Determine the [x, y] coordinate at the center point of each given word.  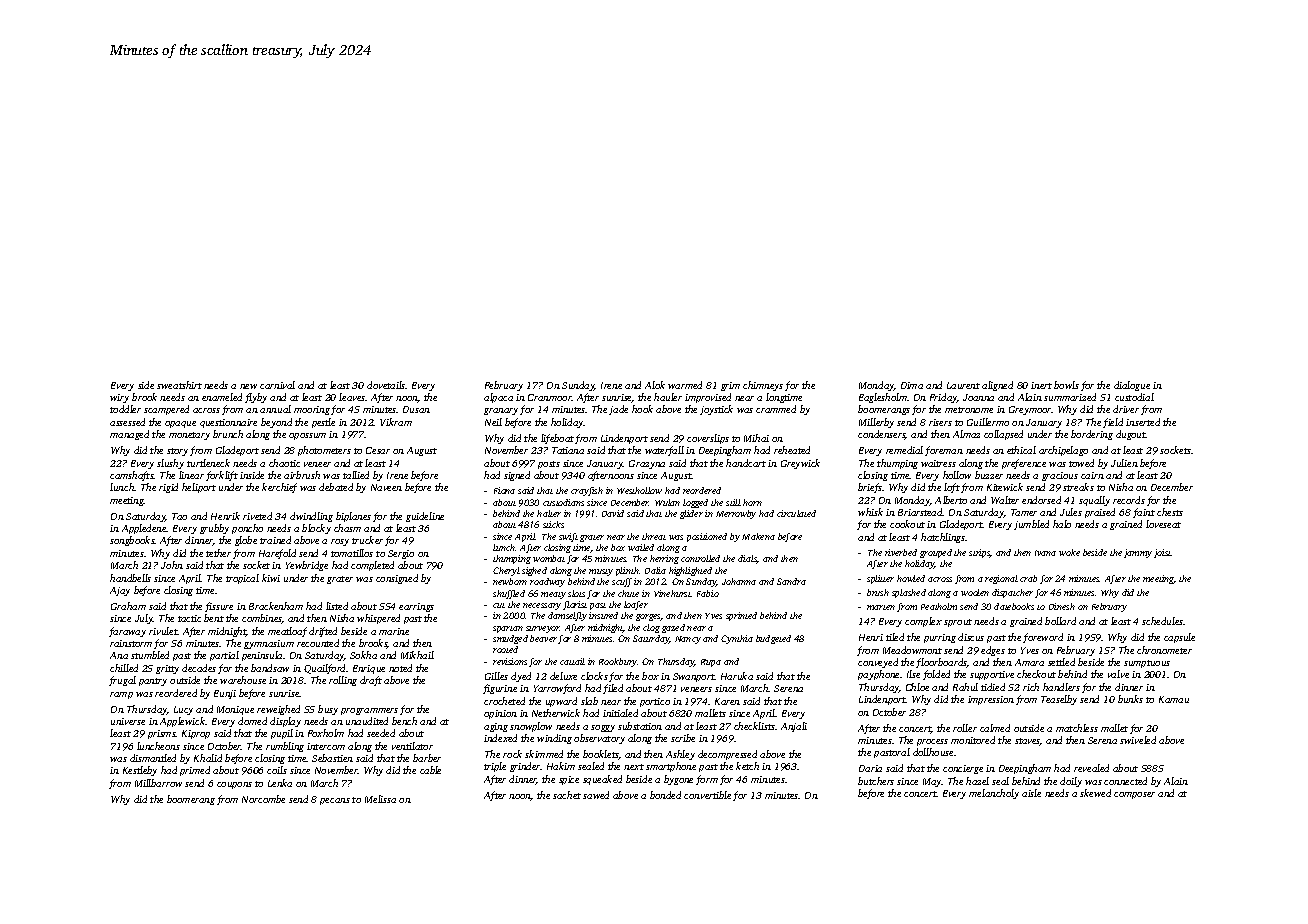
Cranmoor [550, 397]
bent [214, 618]
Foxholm [326, 733]
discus [971, 637]
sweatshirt [179, 385]
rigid [168, 488]
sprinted [741, 616]
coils [277, 770]
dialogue [1132, 386]
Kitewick [1005, 487]
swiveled [1138, 740]
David [613, 513]
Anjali [794, 727]
